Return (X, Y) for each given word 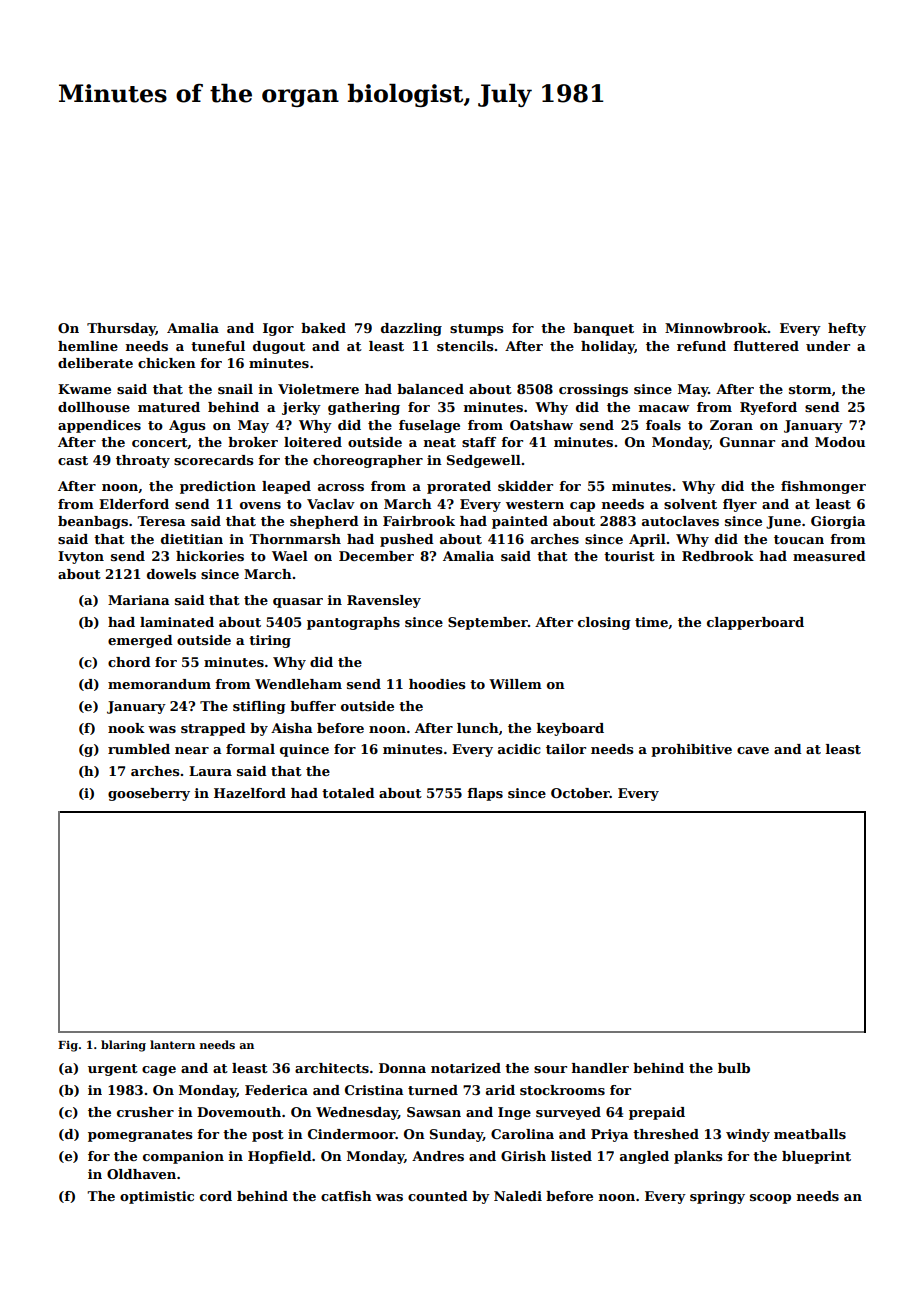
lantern (172, 1044)
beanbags (93, 522)
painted (520, 522)
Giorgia (838, 522)
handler (600, 1068)
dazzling (411, 329)
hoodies (437, 684)
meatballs (810, 1134)
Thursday (121, 329)
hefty (847, 329)
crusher (145, 1112)
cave (753, 750)
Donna (402, 1068)
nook (126, 728)
